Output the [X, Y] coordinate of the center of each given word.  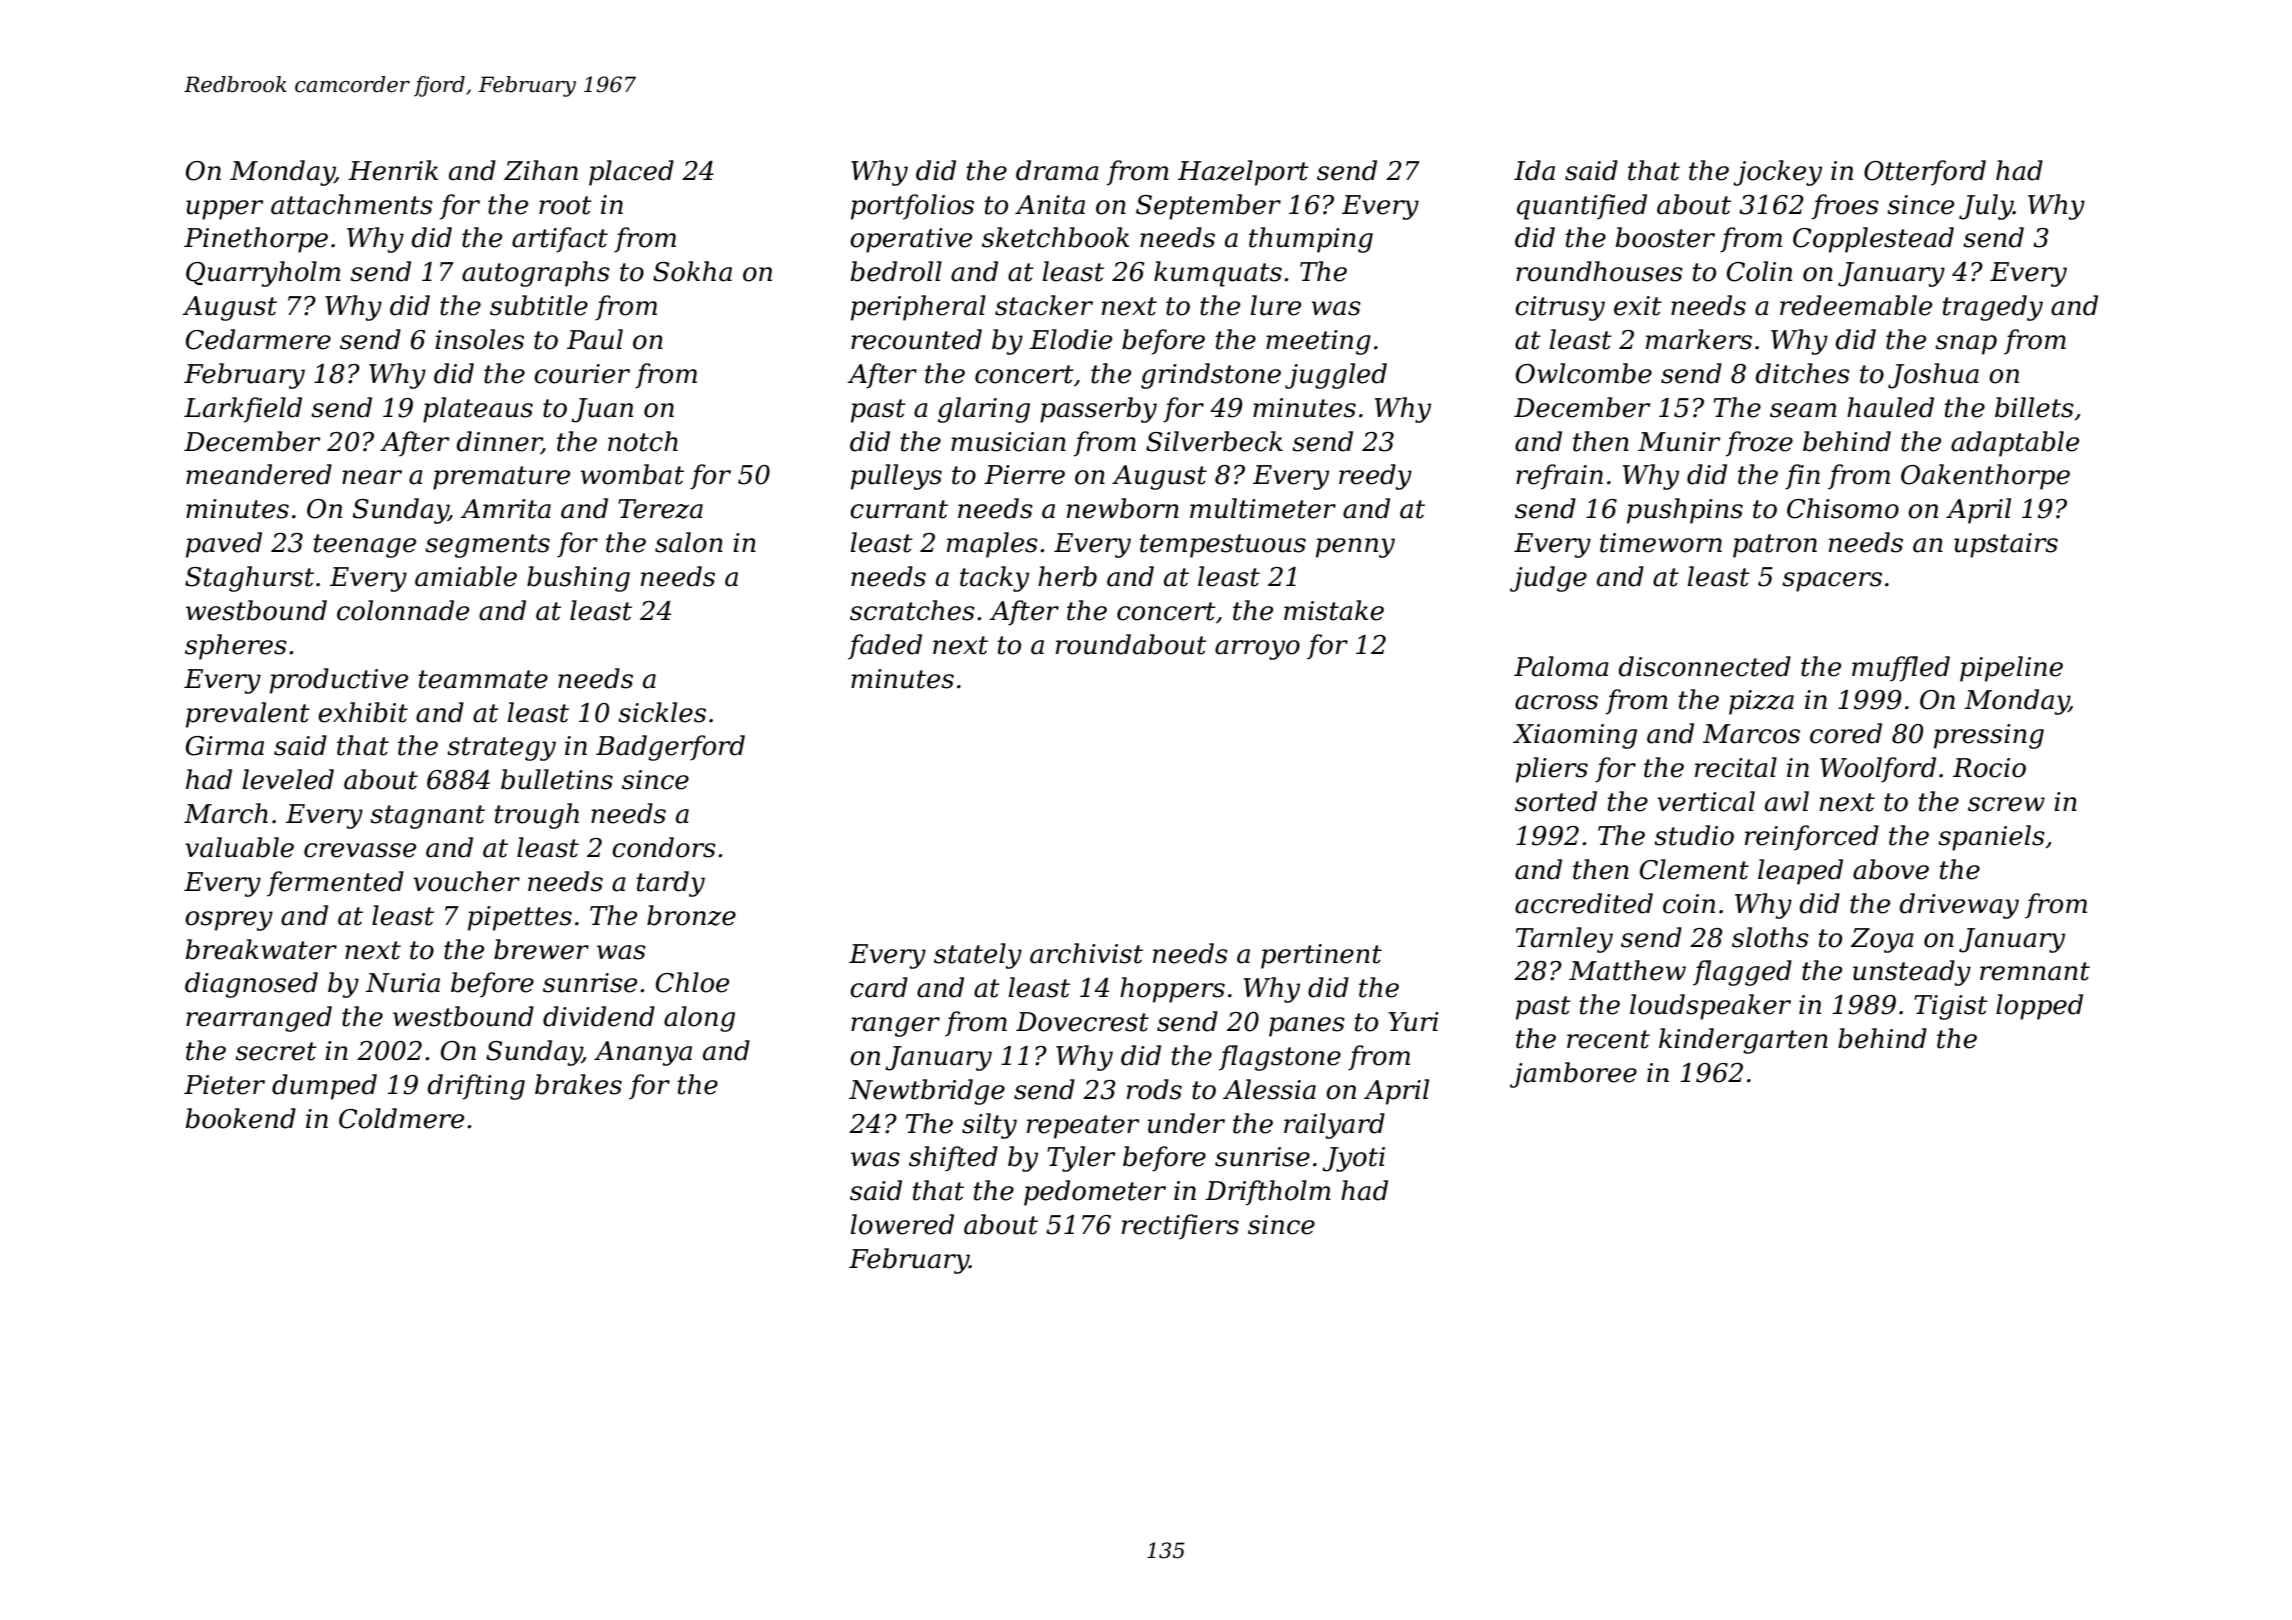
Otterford [1925, 173]
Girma [225, 746]
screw [2006, 804]
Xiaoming [1575, 736]
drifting [476, 1087]
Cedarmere [258, 339]
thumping [1311, 240]
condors [664, 847]
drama [1057, 170]
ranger [895, 1027]
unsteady [1912, 973]
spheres [236, 647]
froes [1845, 207]
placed [631, 173]
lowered [902, 1224]
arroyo [1257, 650]
